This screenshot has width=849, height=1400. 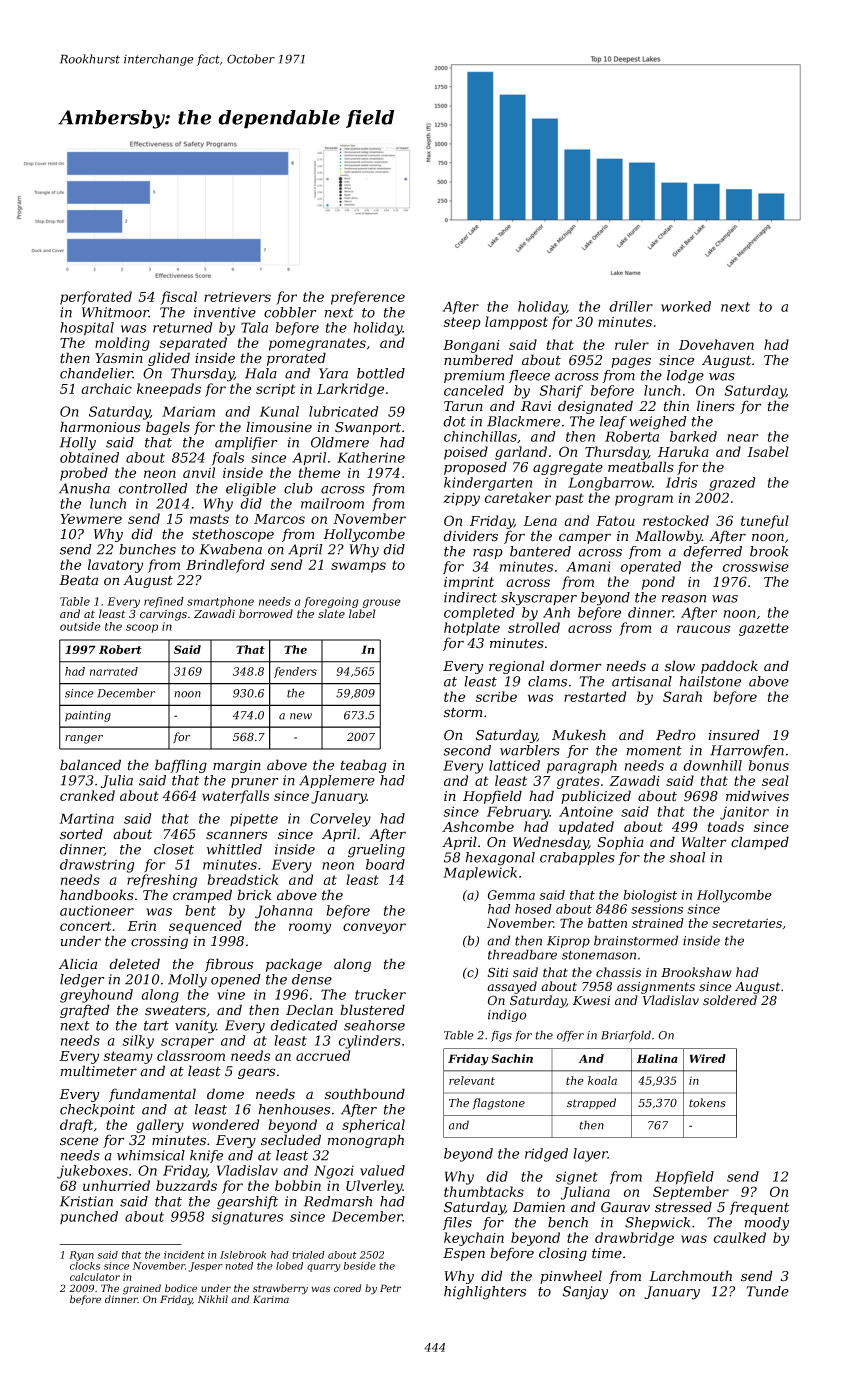 I want to click on grained, so click(x=142, y=1289).
